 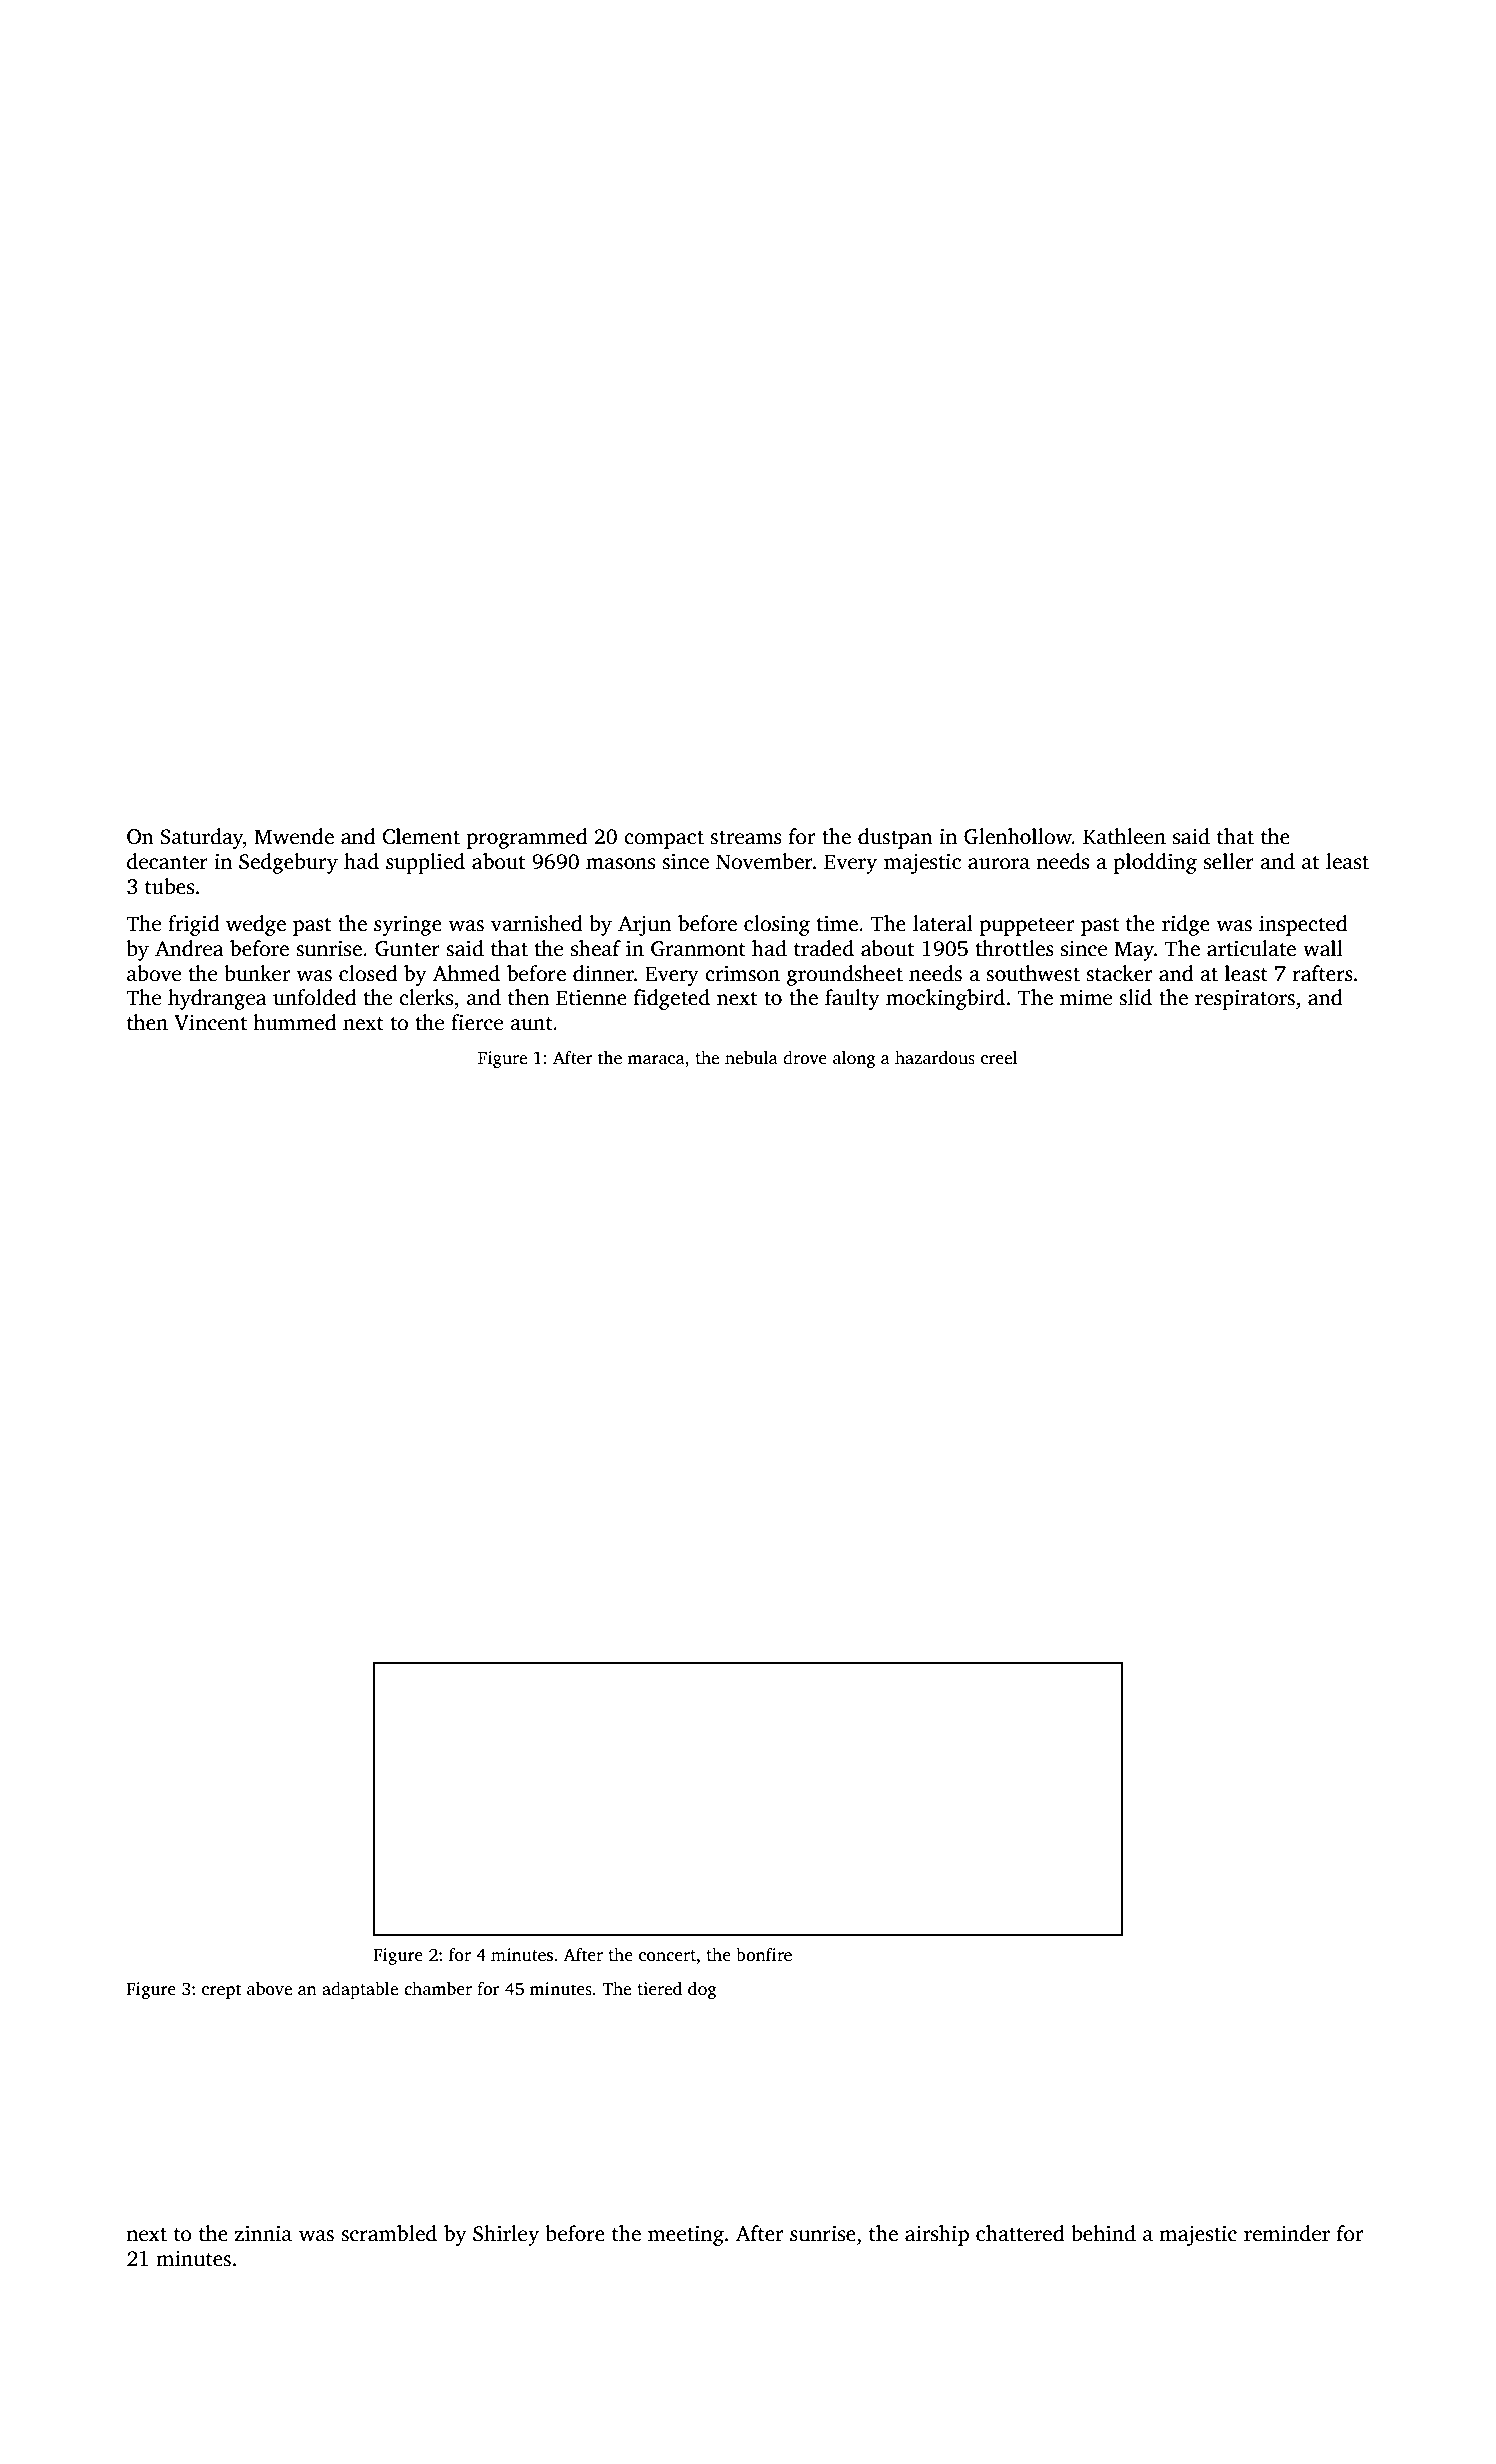 What do you see at coordinates (263, 2233) in the image?
I see `zinnia` at bounding box center [263, 2233].
